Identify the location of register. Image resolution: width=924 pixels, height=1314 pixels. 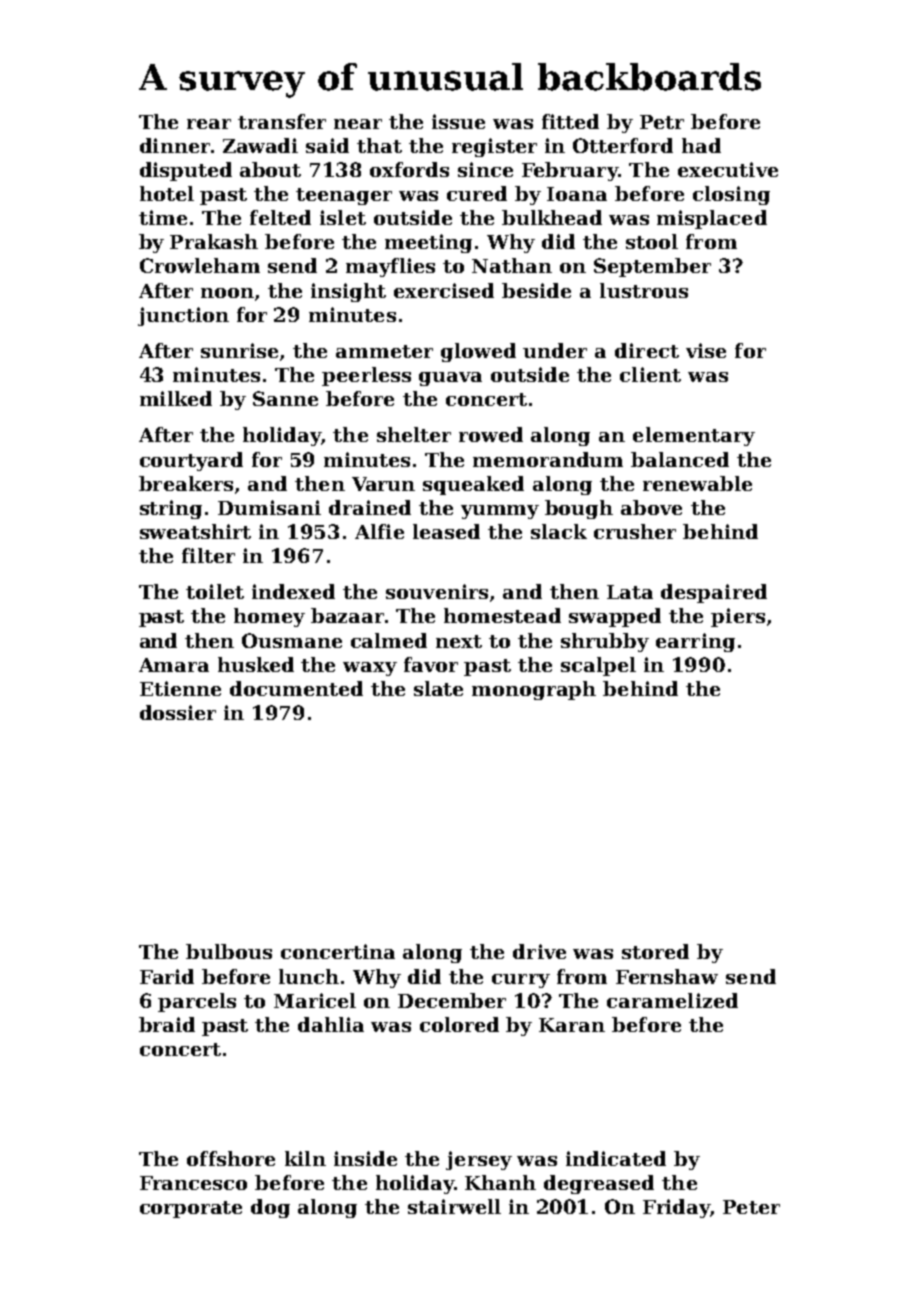
(494, 147).
